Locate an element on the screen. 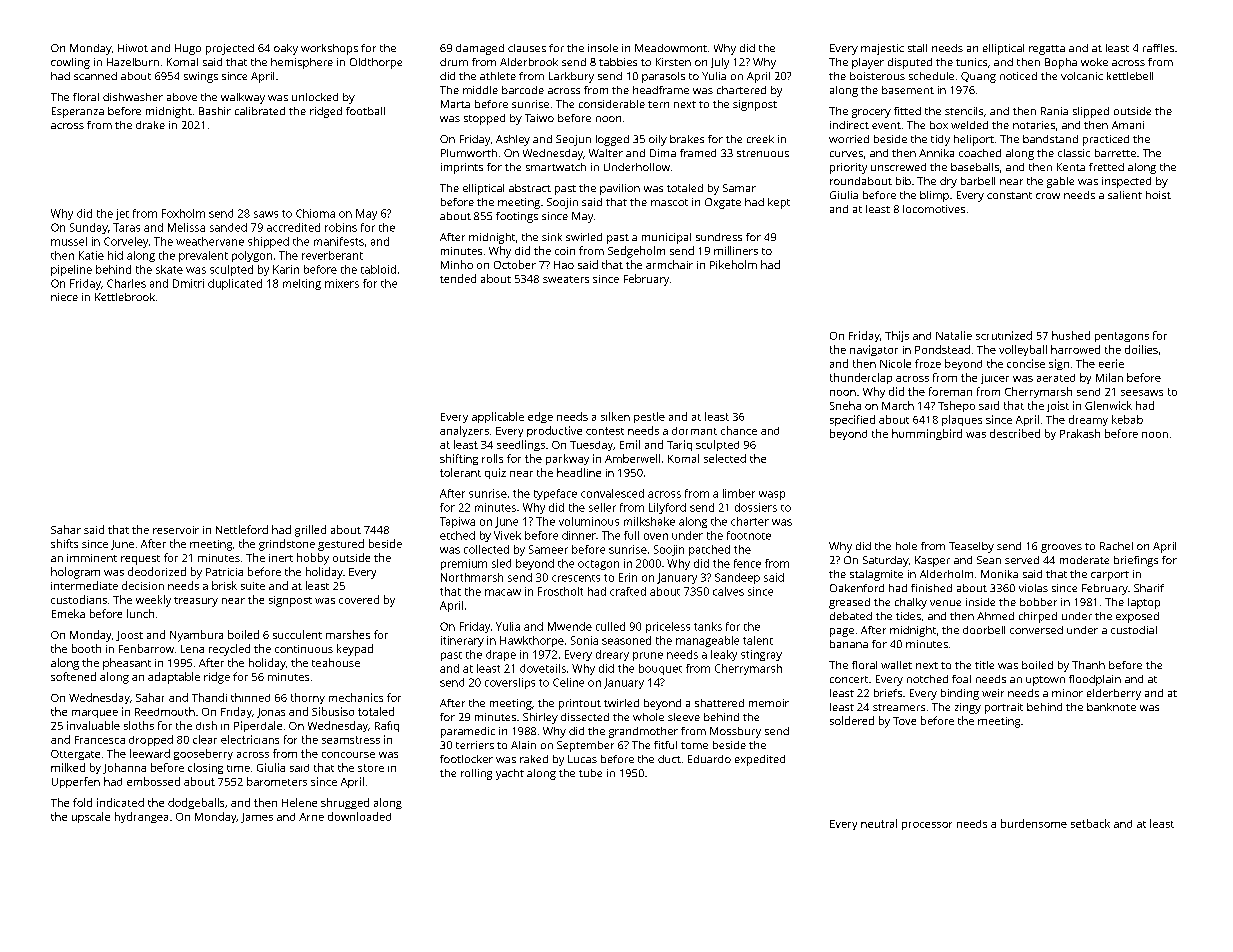 The height and width of the screenshot is (952, 1233). grilled is located at coordinates (310, 531).
